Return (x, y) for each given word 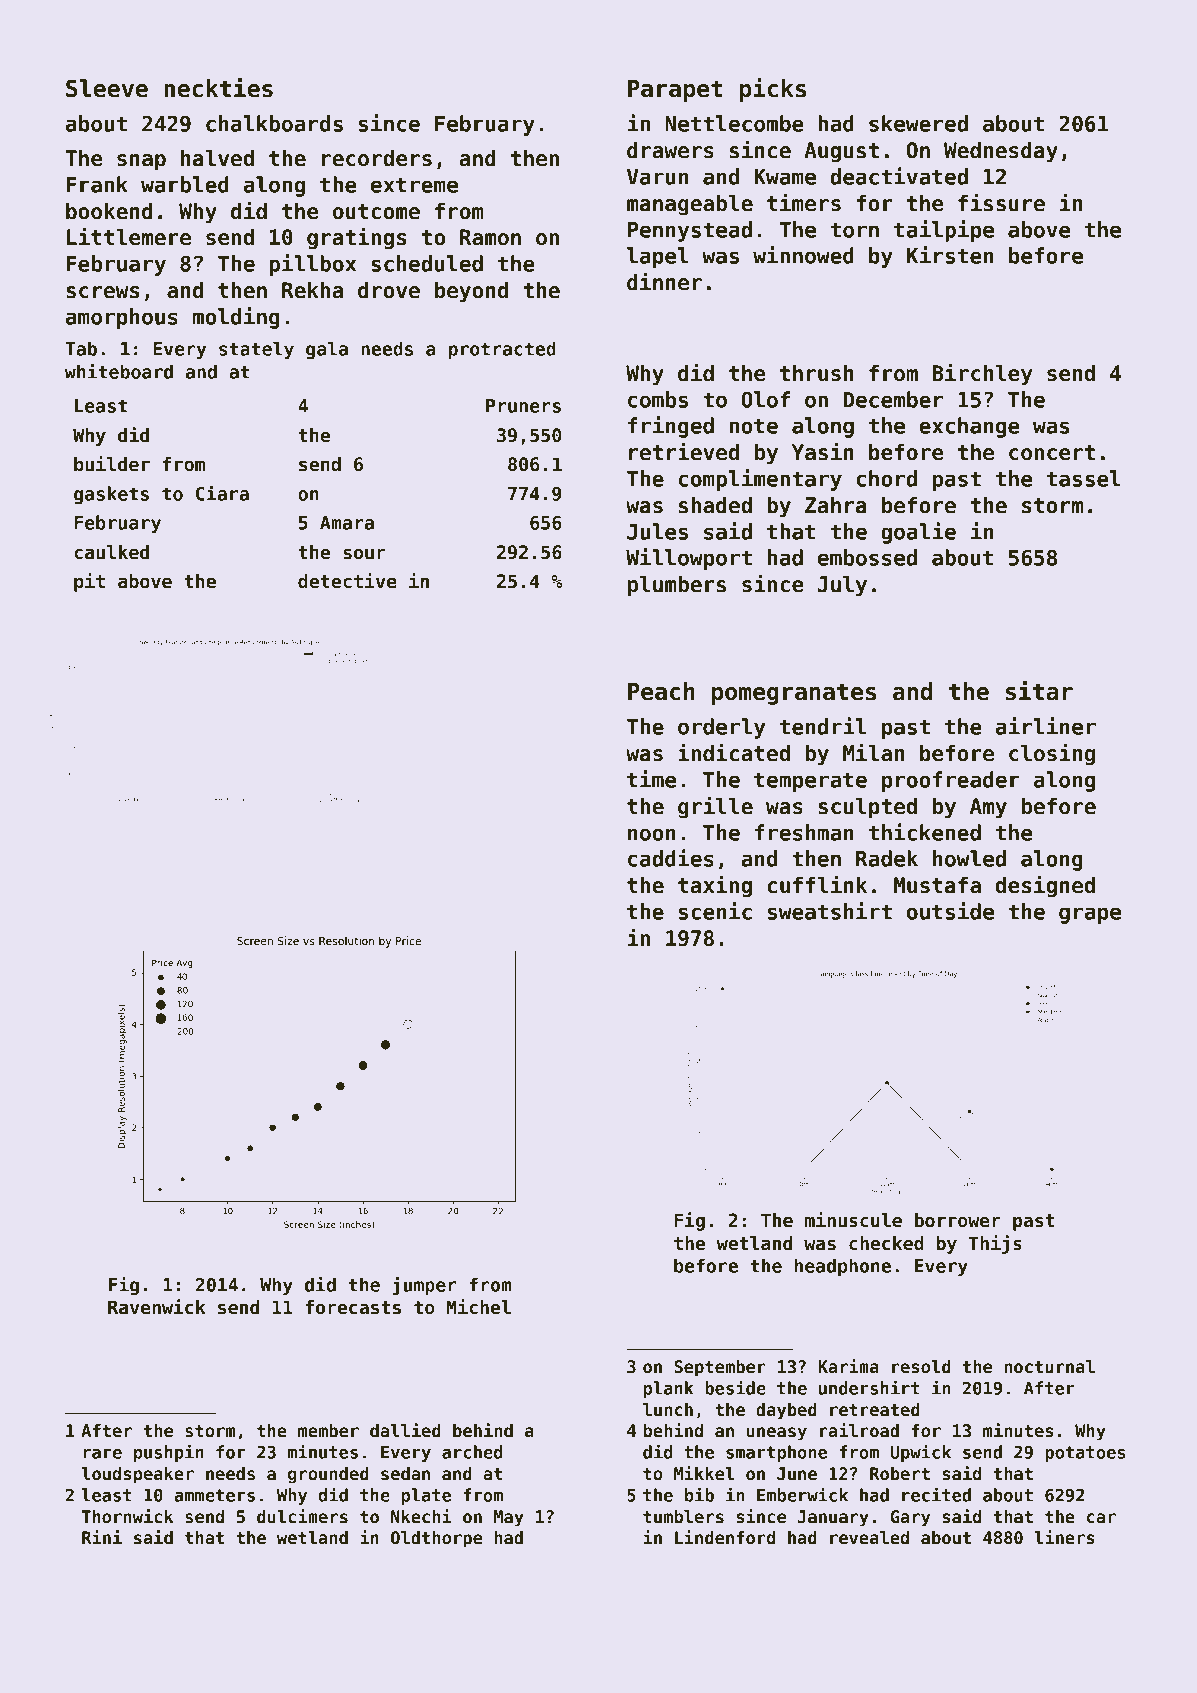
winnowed (803, 255)
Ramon (490, 237)
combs (658, 399)
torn (855, 230)
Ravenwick (156, 1307)
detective (347, 581)
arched (472, 1452)
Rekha (313, 290)
